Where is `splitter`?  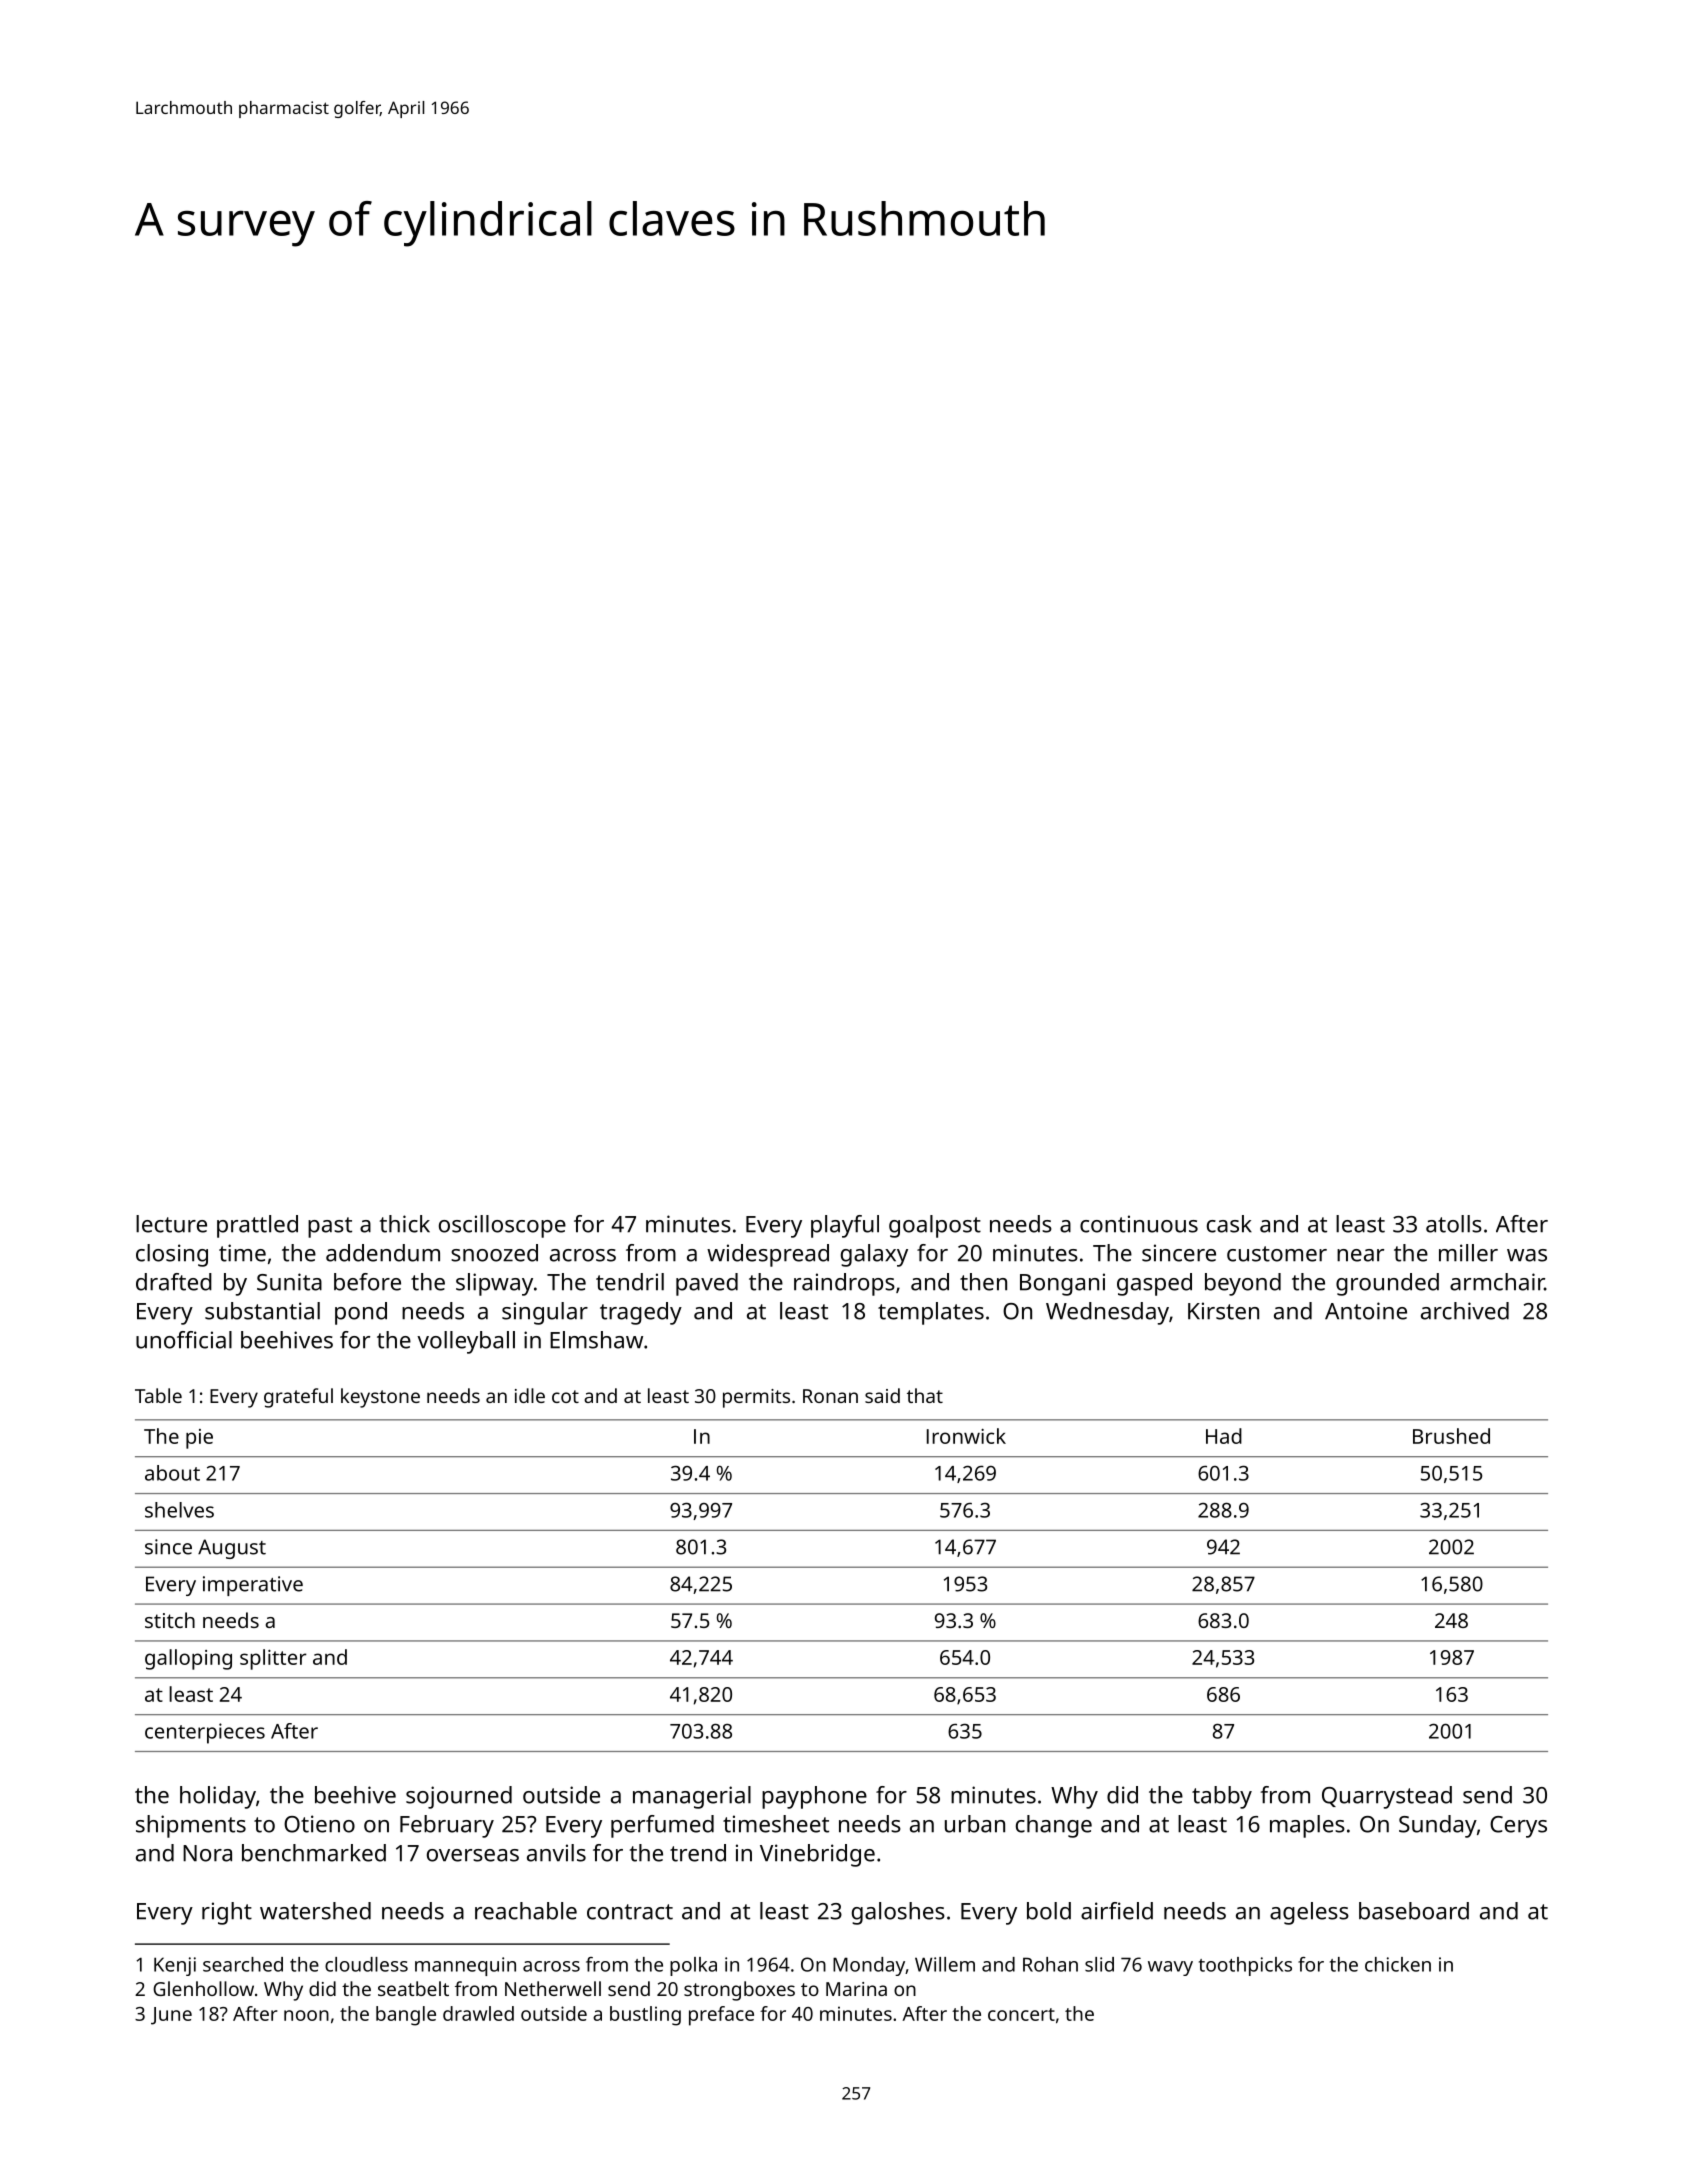
splitter is located at coordinates (273, 1659).
